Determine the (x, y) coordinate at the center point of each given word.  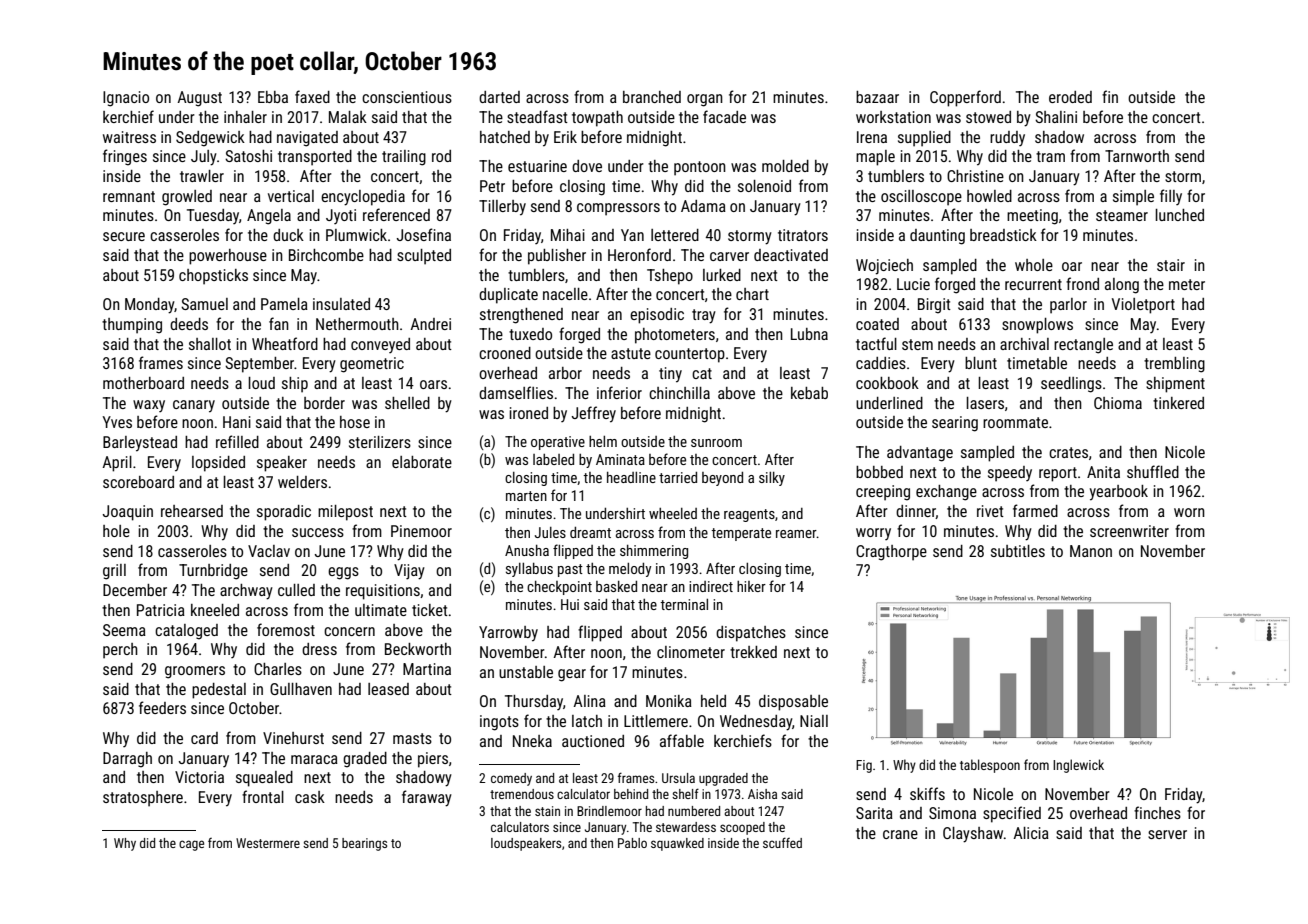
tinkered (1178, 403)
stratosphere (143, 799)
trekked (753, 652)
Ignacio (126, 99)
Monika (669, 701)
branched (652, 97)
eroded (1070, 97)
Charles (278, 669)
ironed (528, 413)
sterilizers (380, 442)
